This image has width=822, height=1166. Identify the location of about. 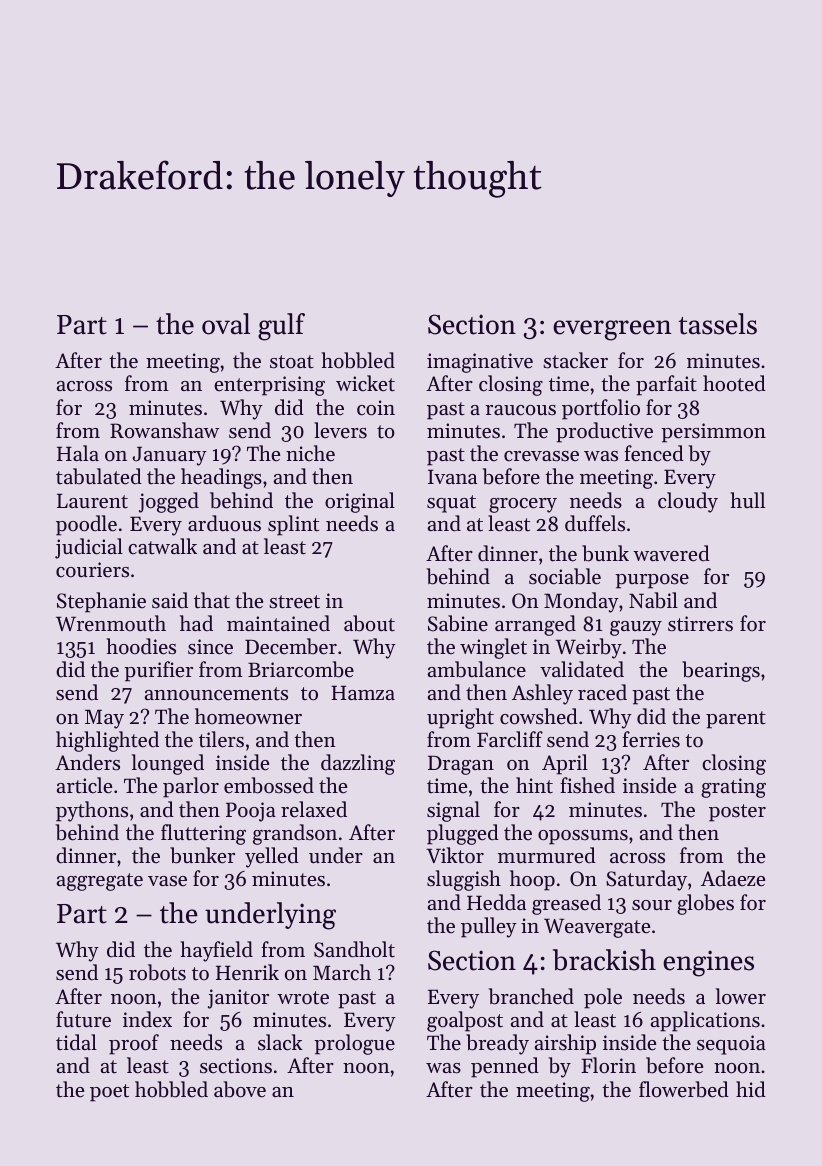
(369, 623).
